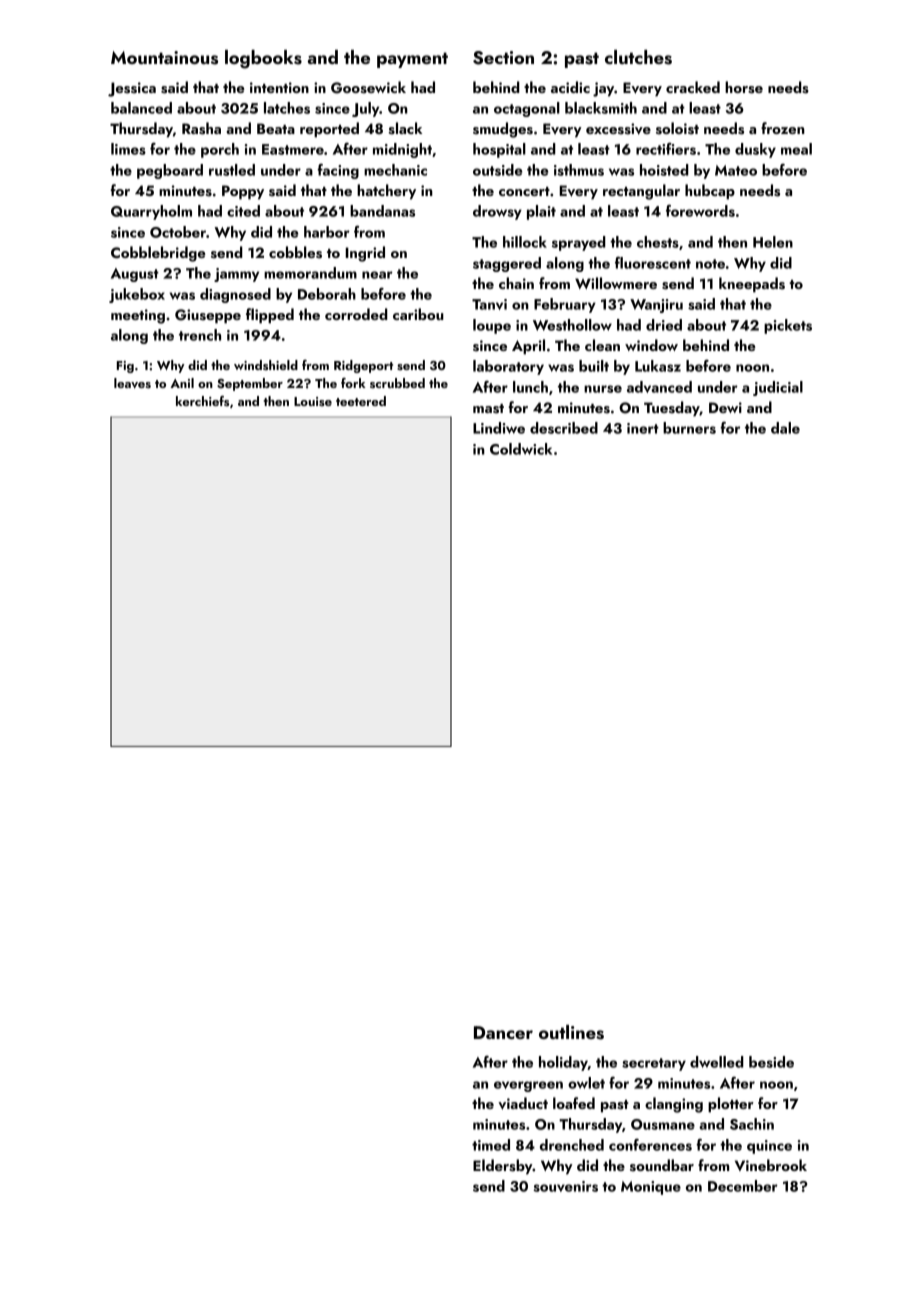 The image size is (924, 1308). Describe the element at coordinates (202, 401) in the screenshot. I see `kerchiefs` at that location.
